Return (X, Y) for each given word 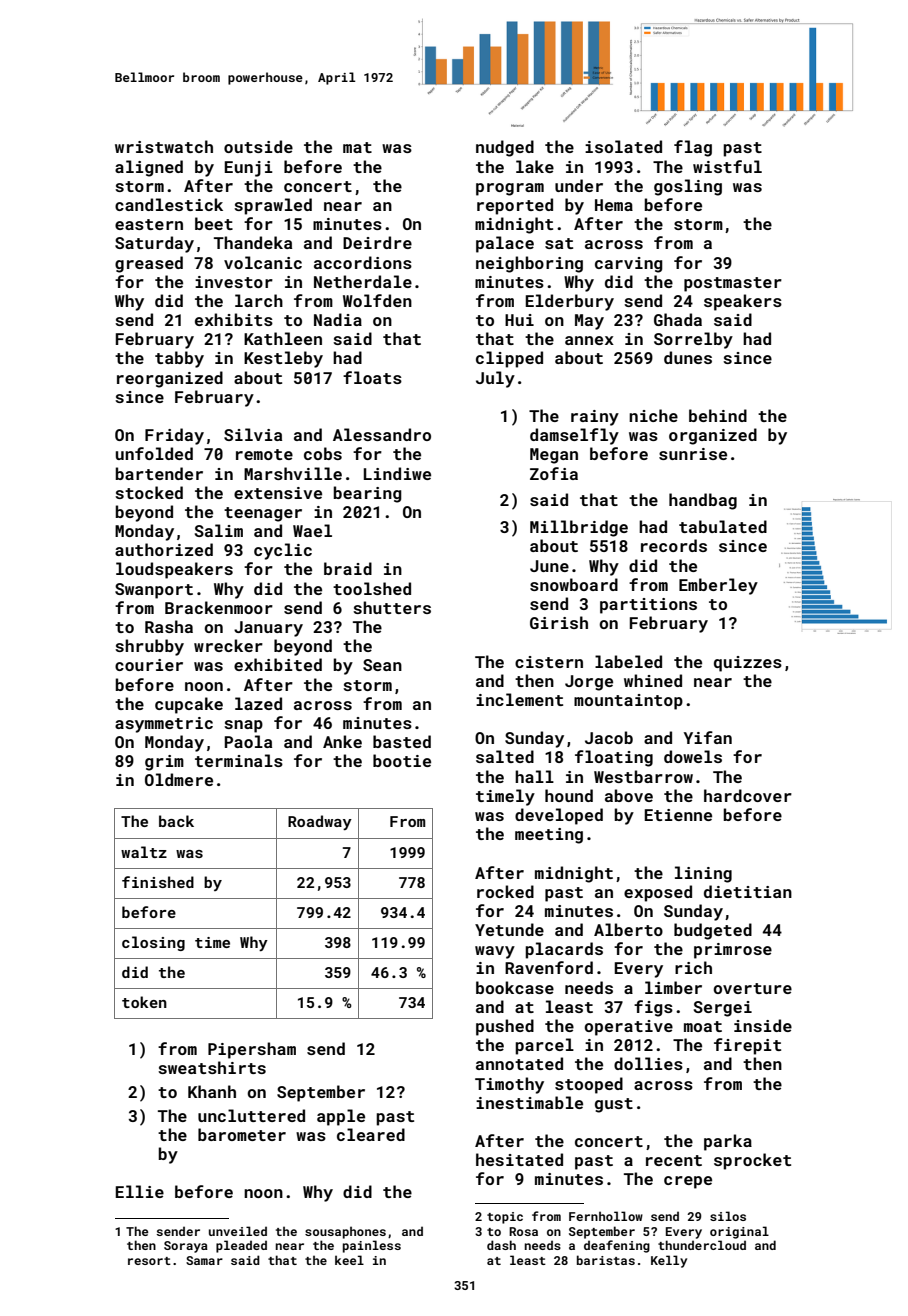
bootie (402, 760)
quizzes (748, 664)
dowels (693, 756)
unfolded (154, 453)
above (629, 795)
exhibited (278, 664)
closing (153, 943)
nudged (505, 148)
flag (693, 148)
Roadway (320, 822)
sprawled (273, 206)
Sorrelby (693, 340)
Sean (382, 665)
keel (349, 1260)
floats (372, 377)
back (176, 821)
